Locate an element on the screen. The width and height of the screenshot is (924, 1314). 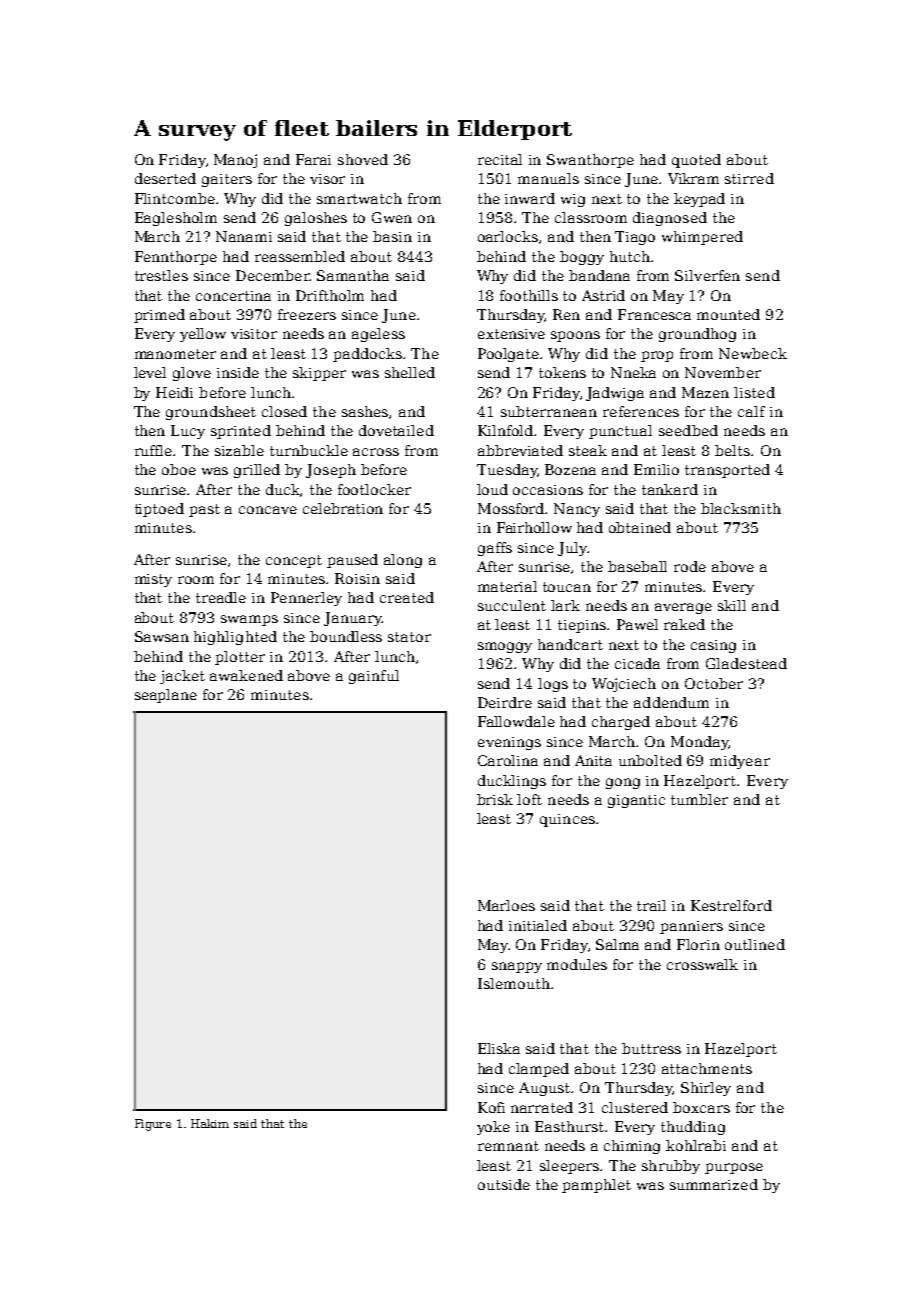
basin is located at coordinates (392, 236).
